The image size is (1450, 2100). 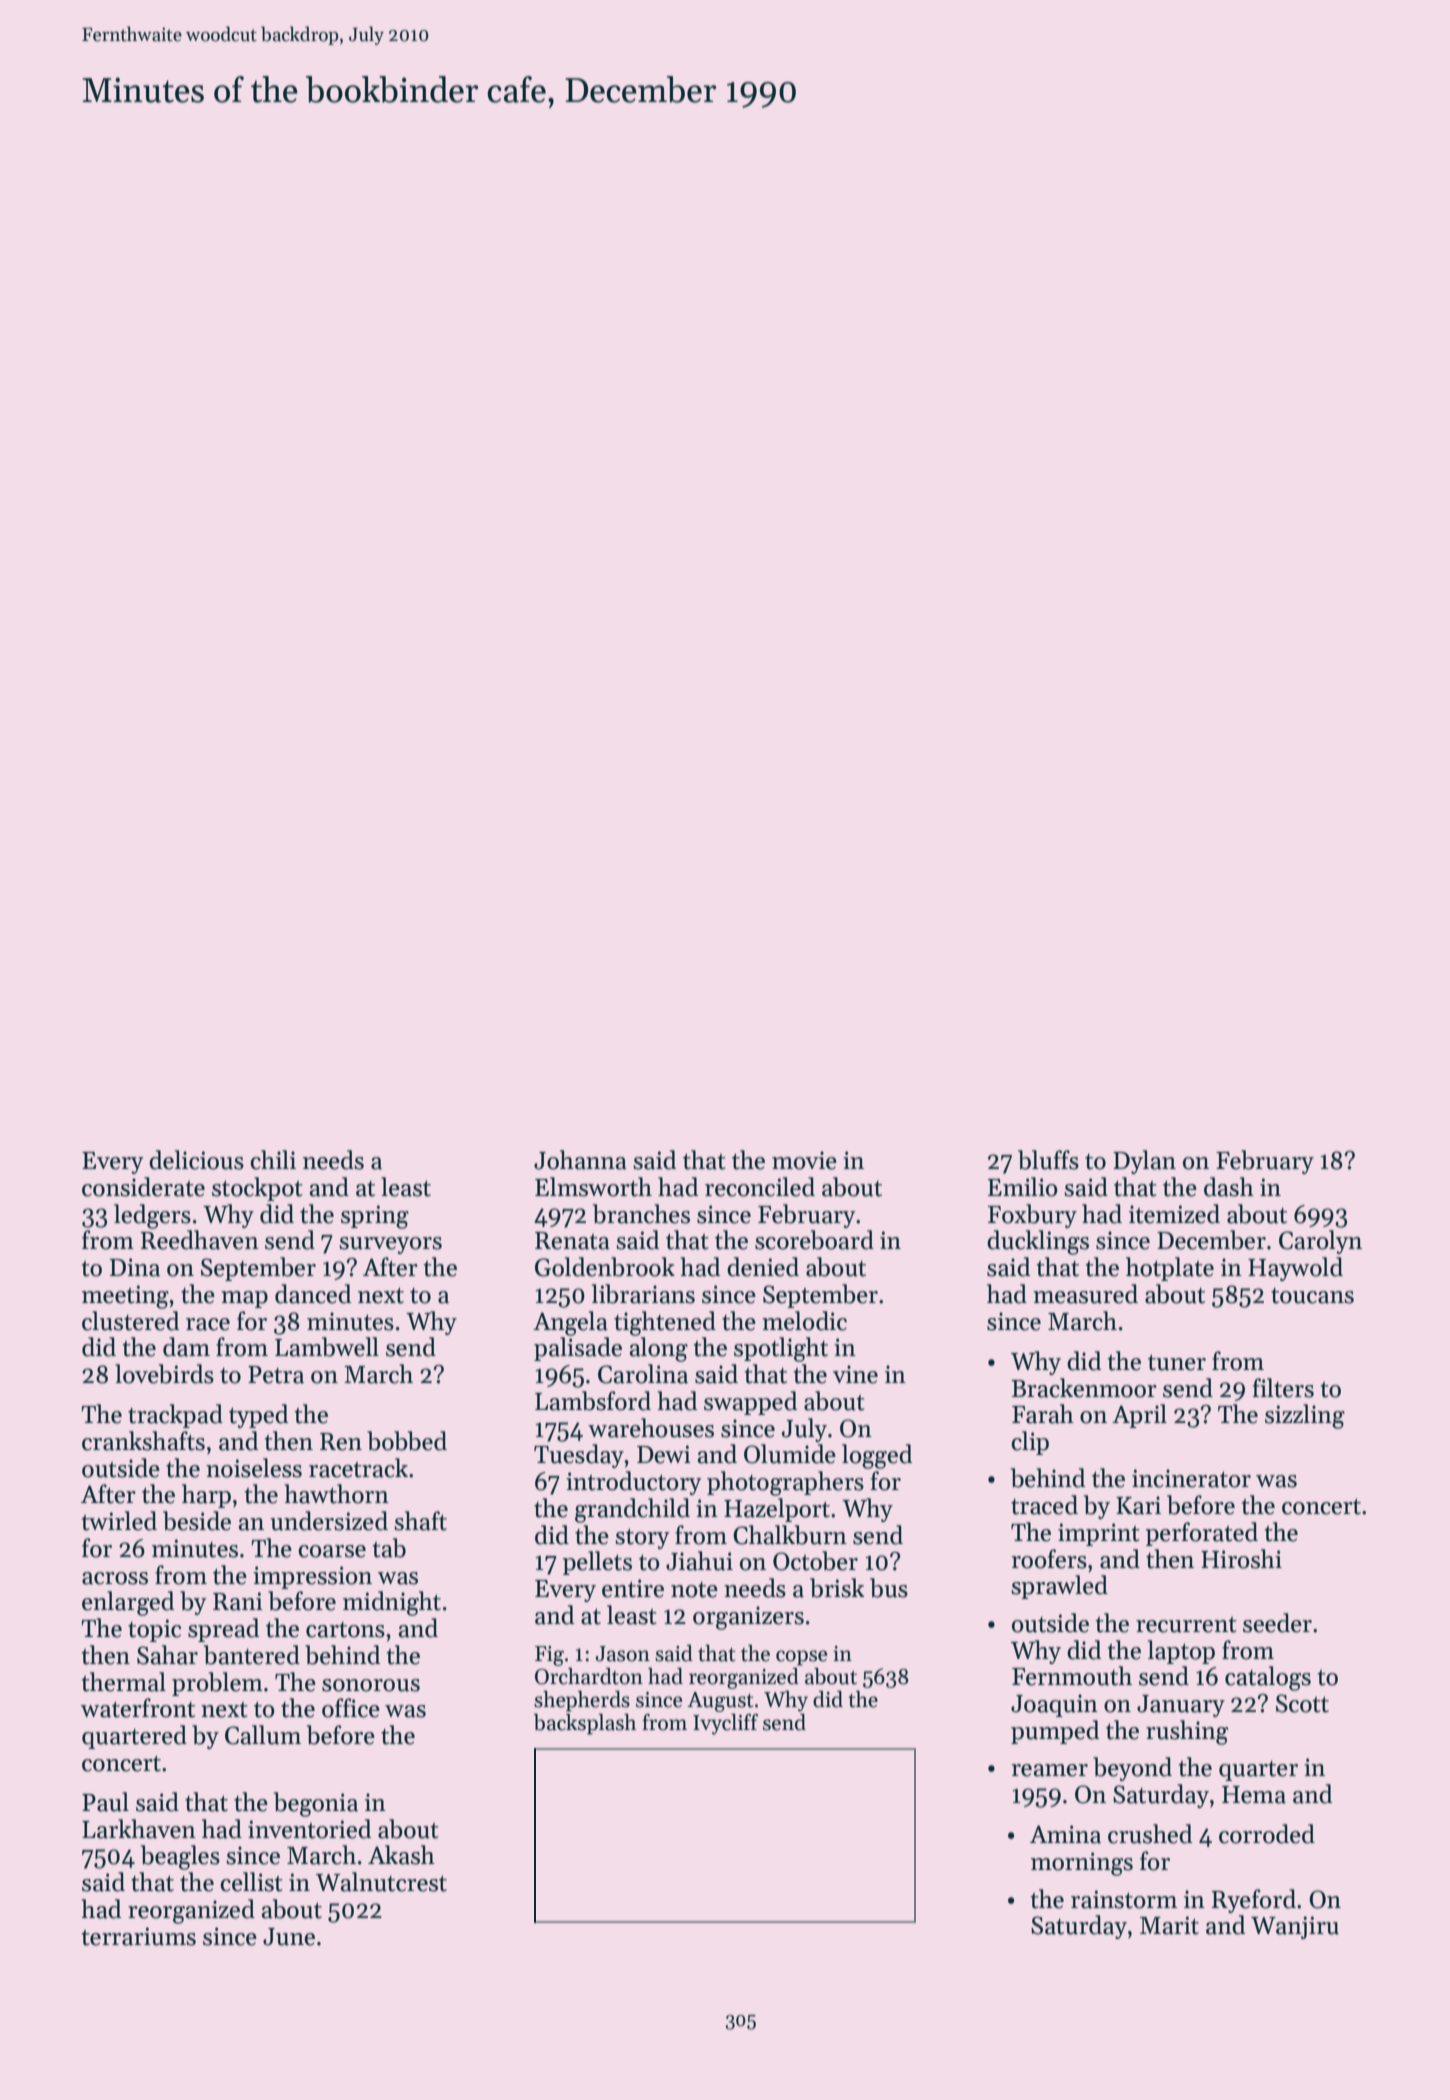 What do you see at coordinates (579, 1456) in the page?
I see `Tuesday` at bounding box center [579, 1456].
